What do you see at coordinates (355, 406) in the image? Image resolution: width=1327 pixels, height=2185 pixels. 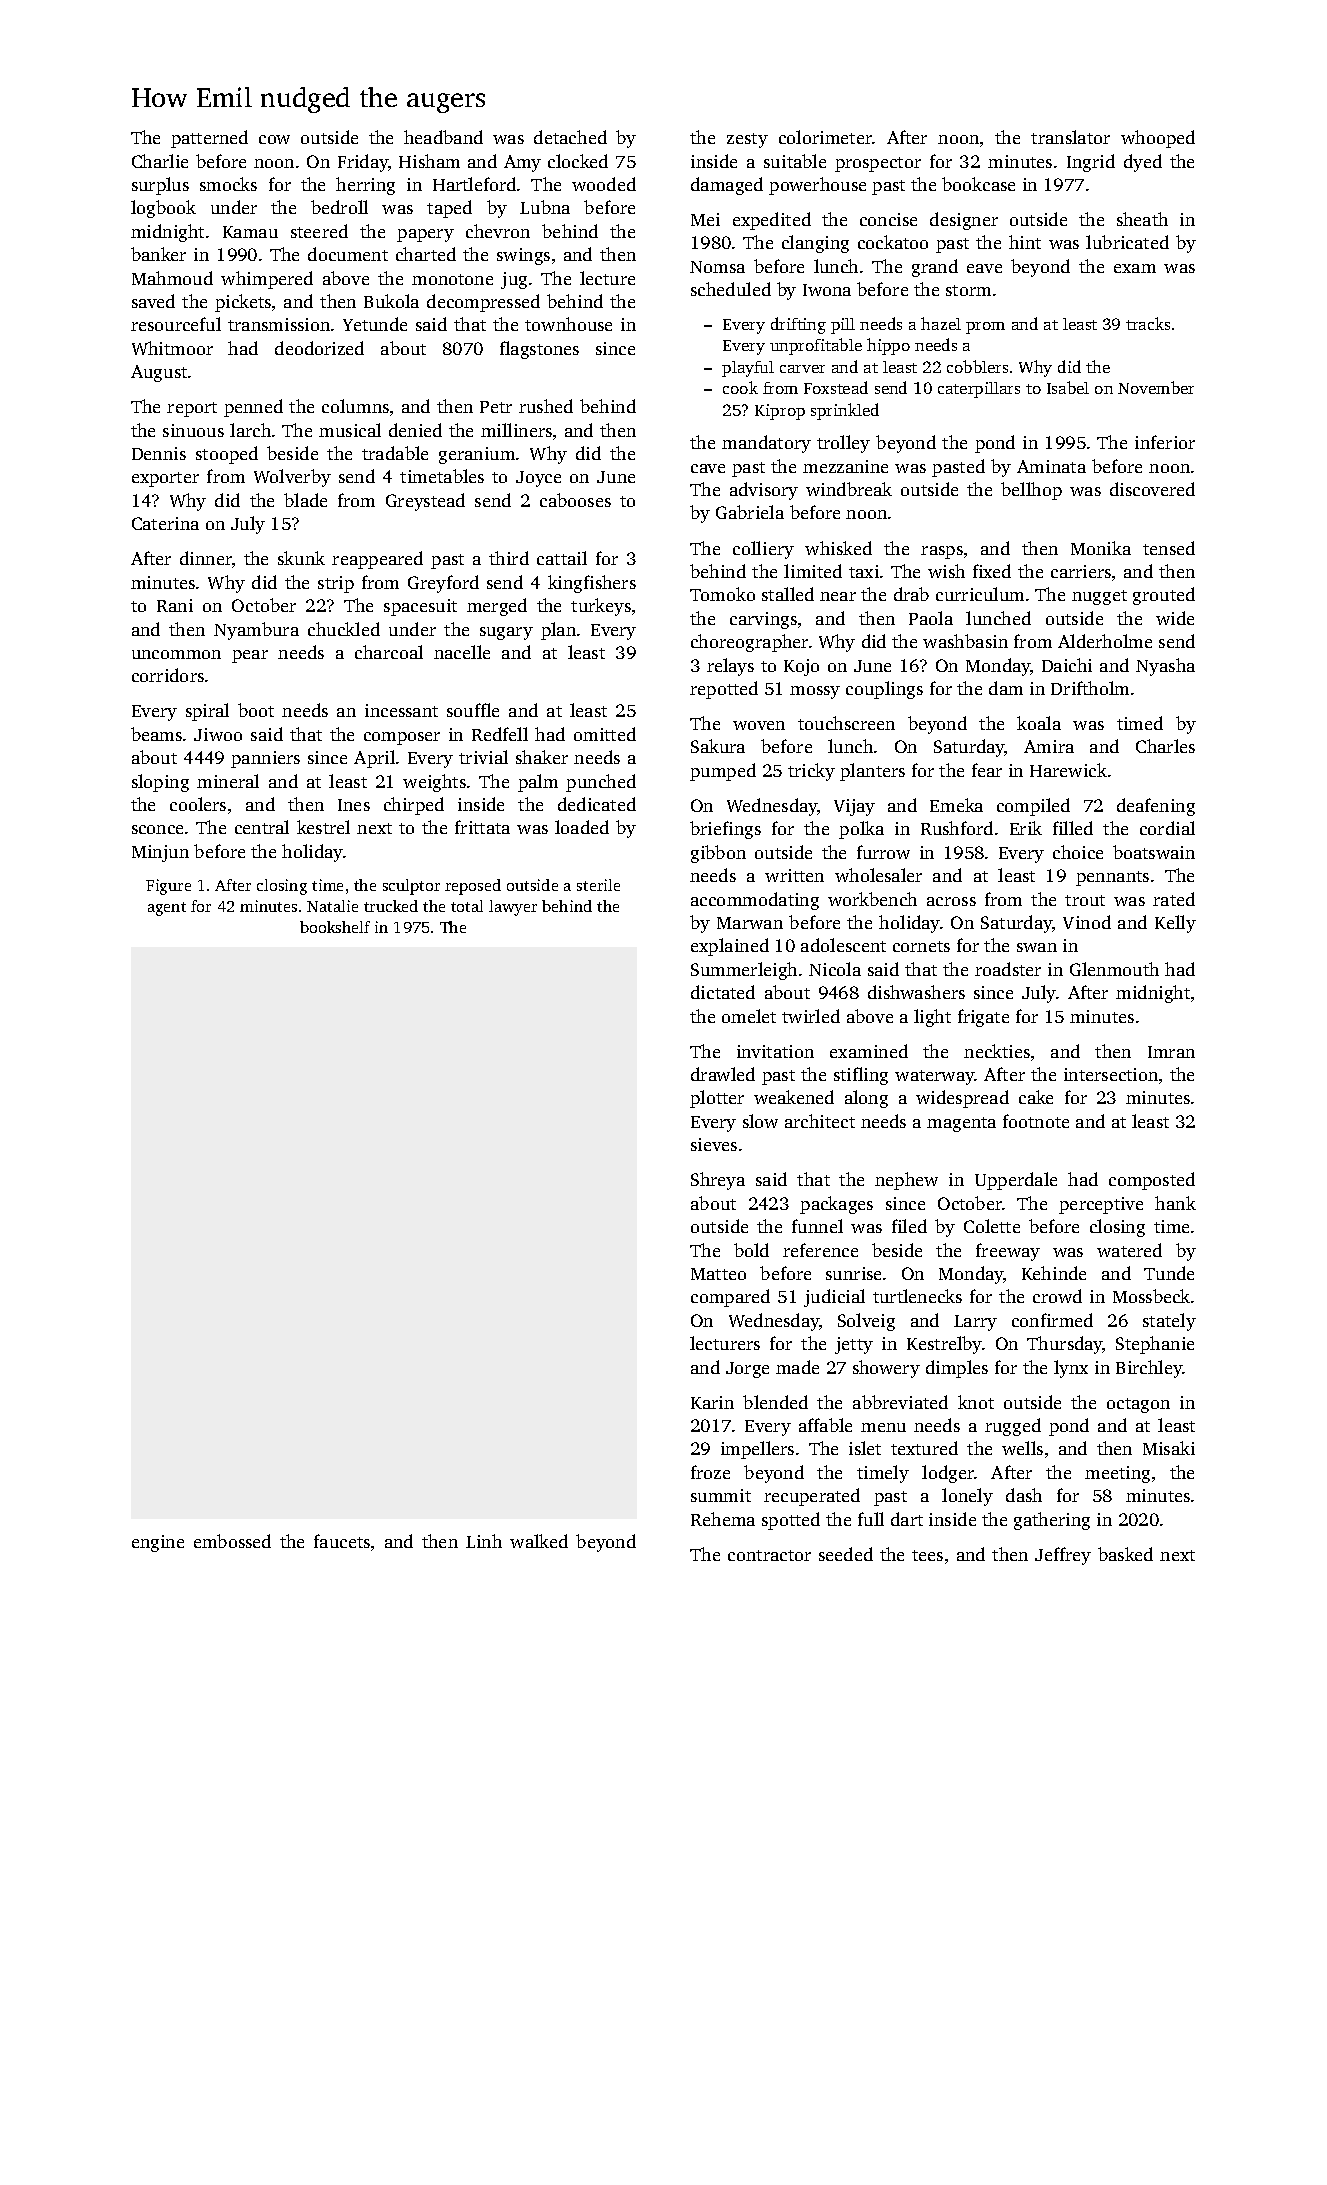 I see `columns` at bounding box center [355, 406].
